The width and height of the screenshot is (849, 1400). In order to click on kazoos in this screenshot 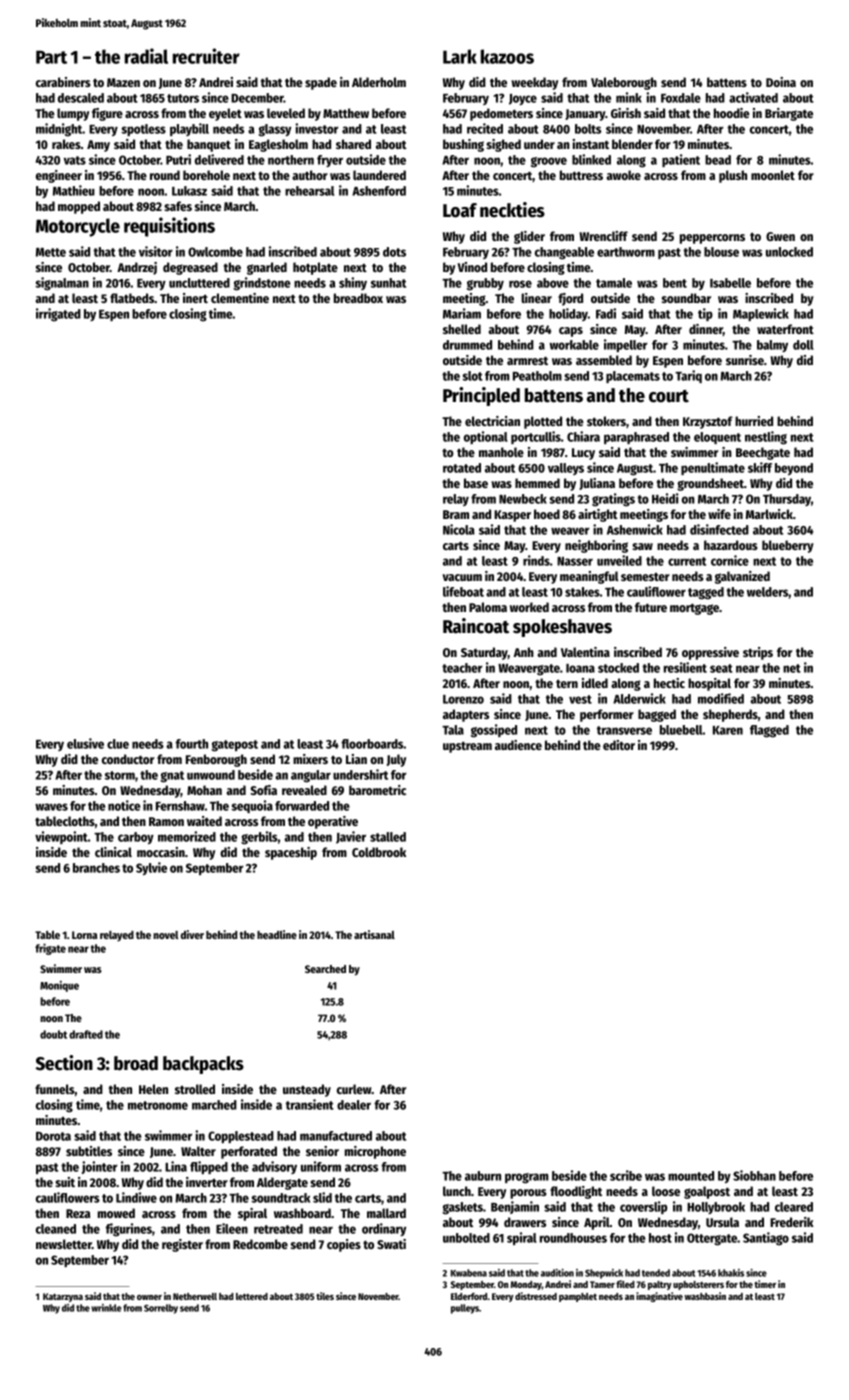, I will do `click(507, 56)`.
